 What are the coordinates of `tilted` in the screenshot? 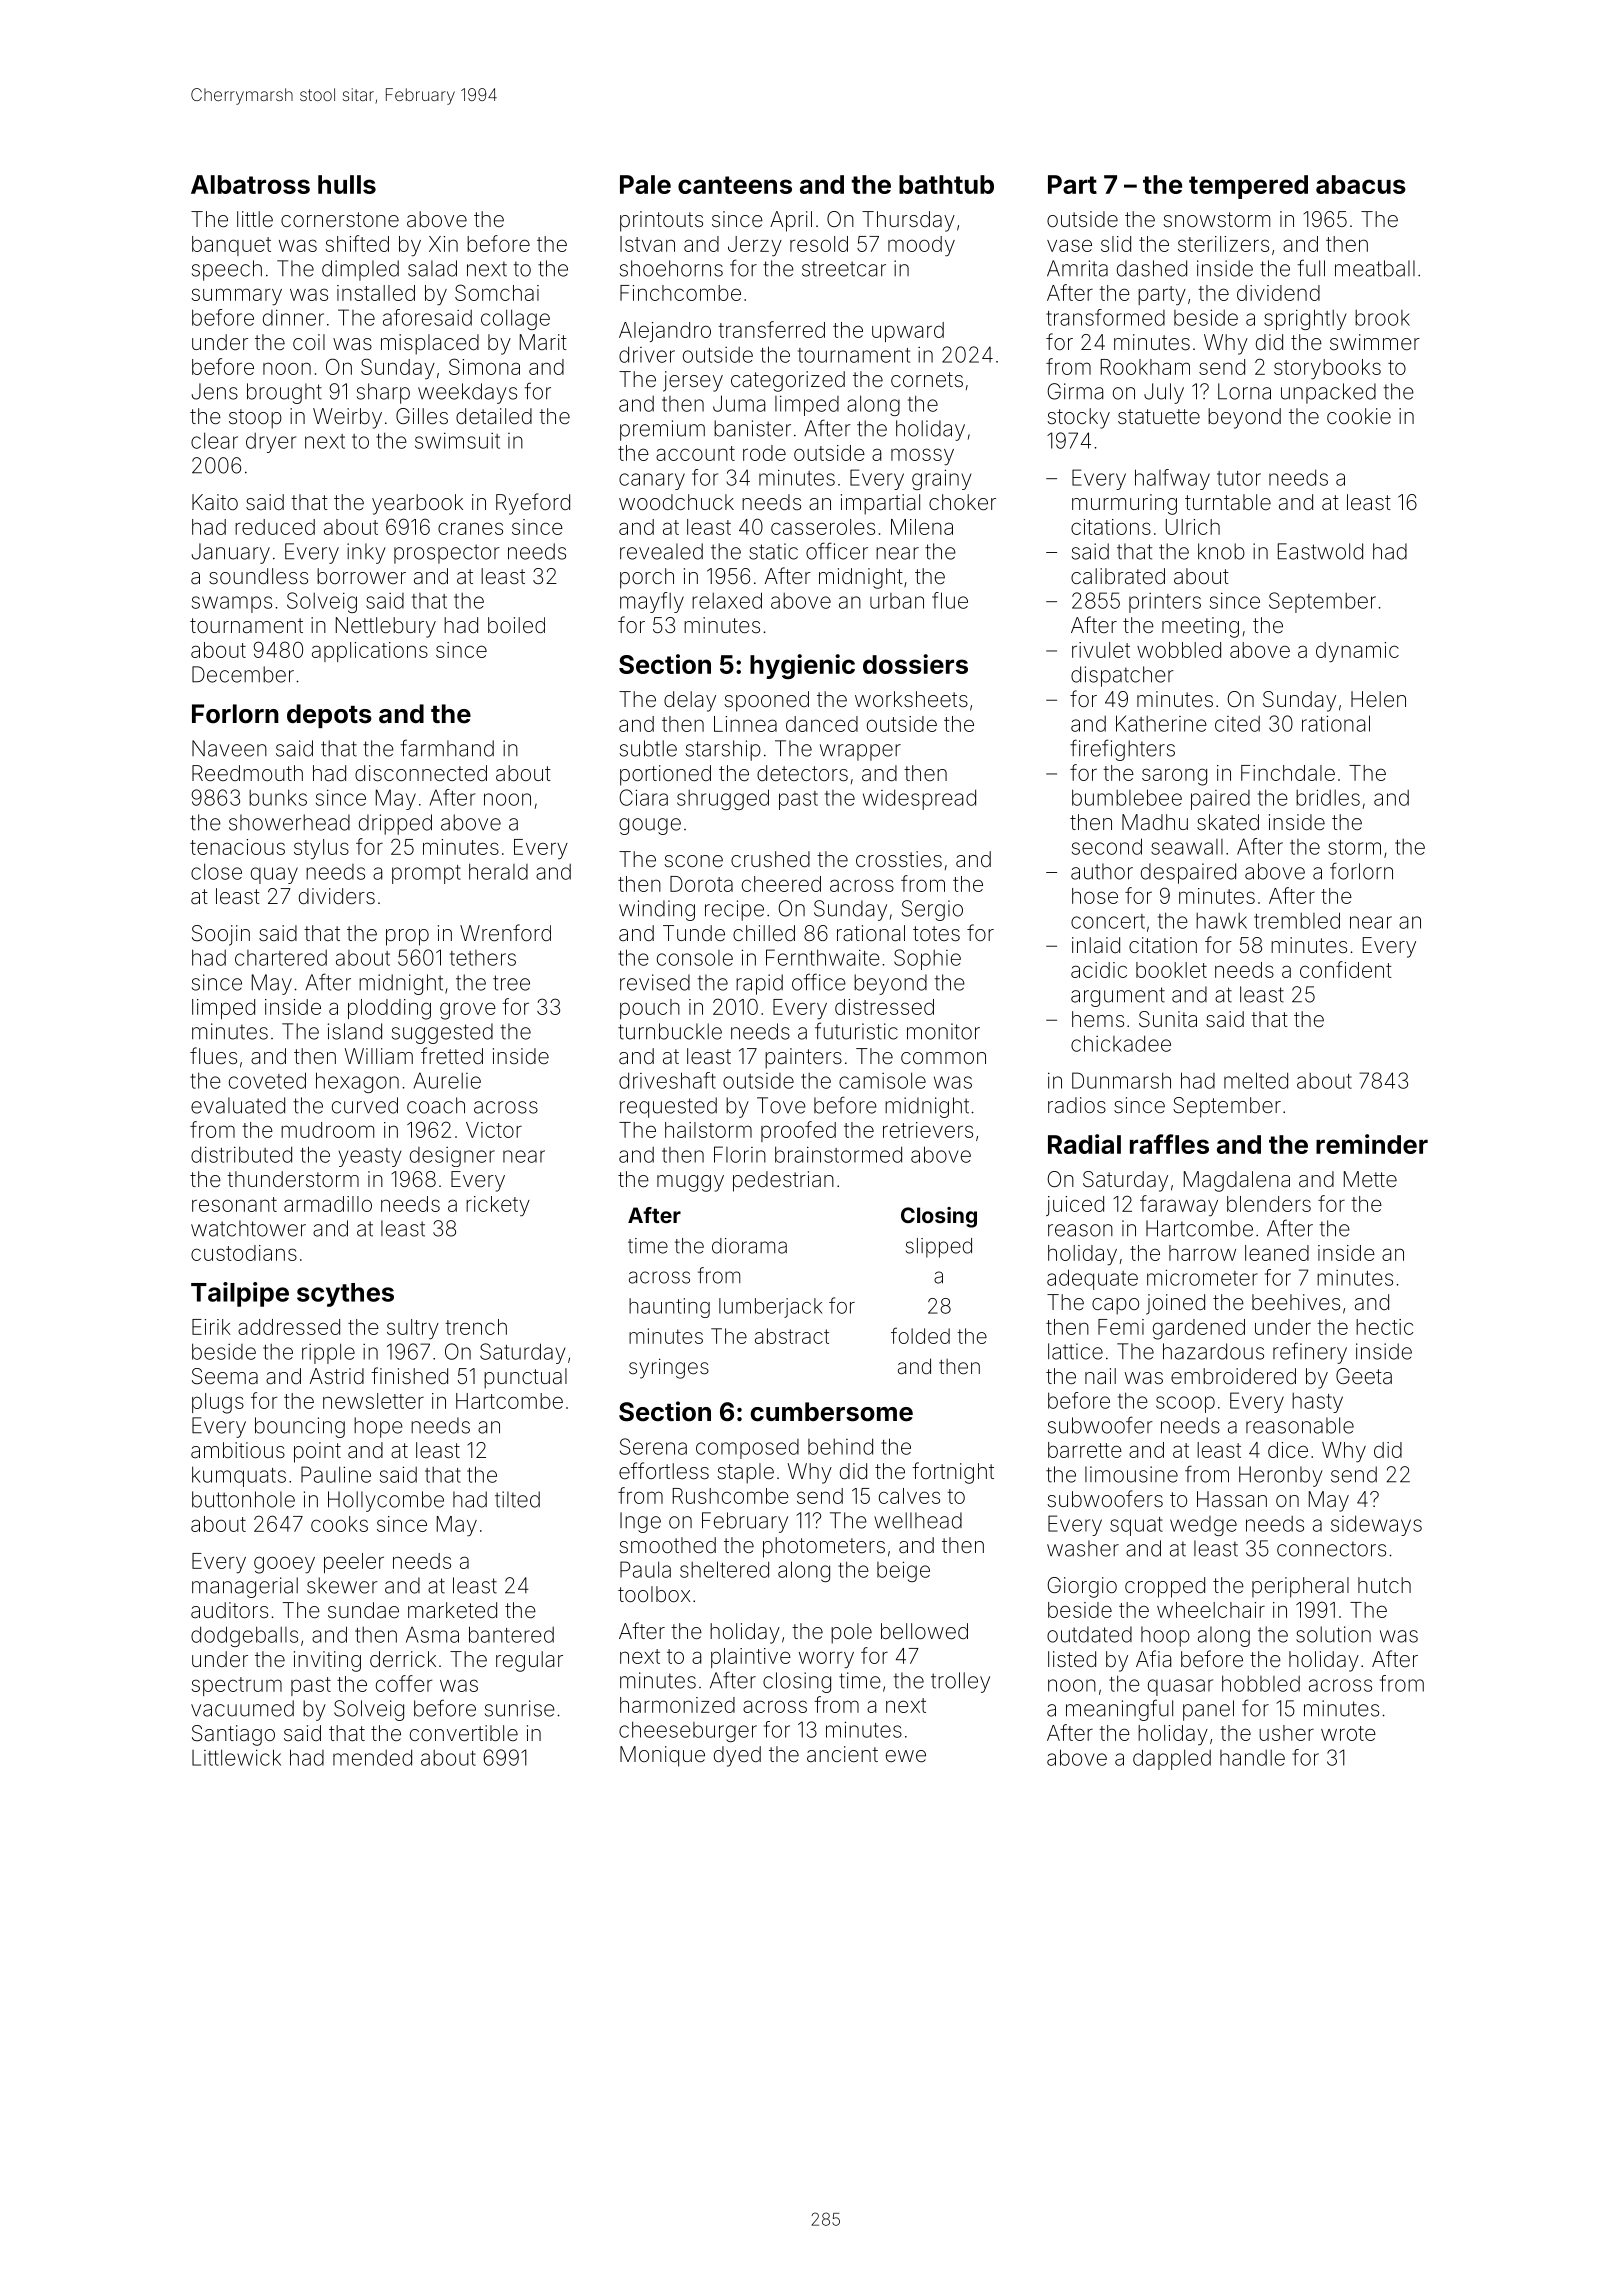 It's located at (517, 1499).
